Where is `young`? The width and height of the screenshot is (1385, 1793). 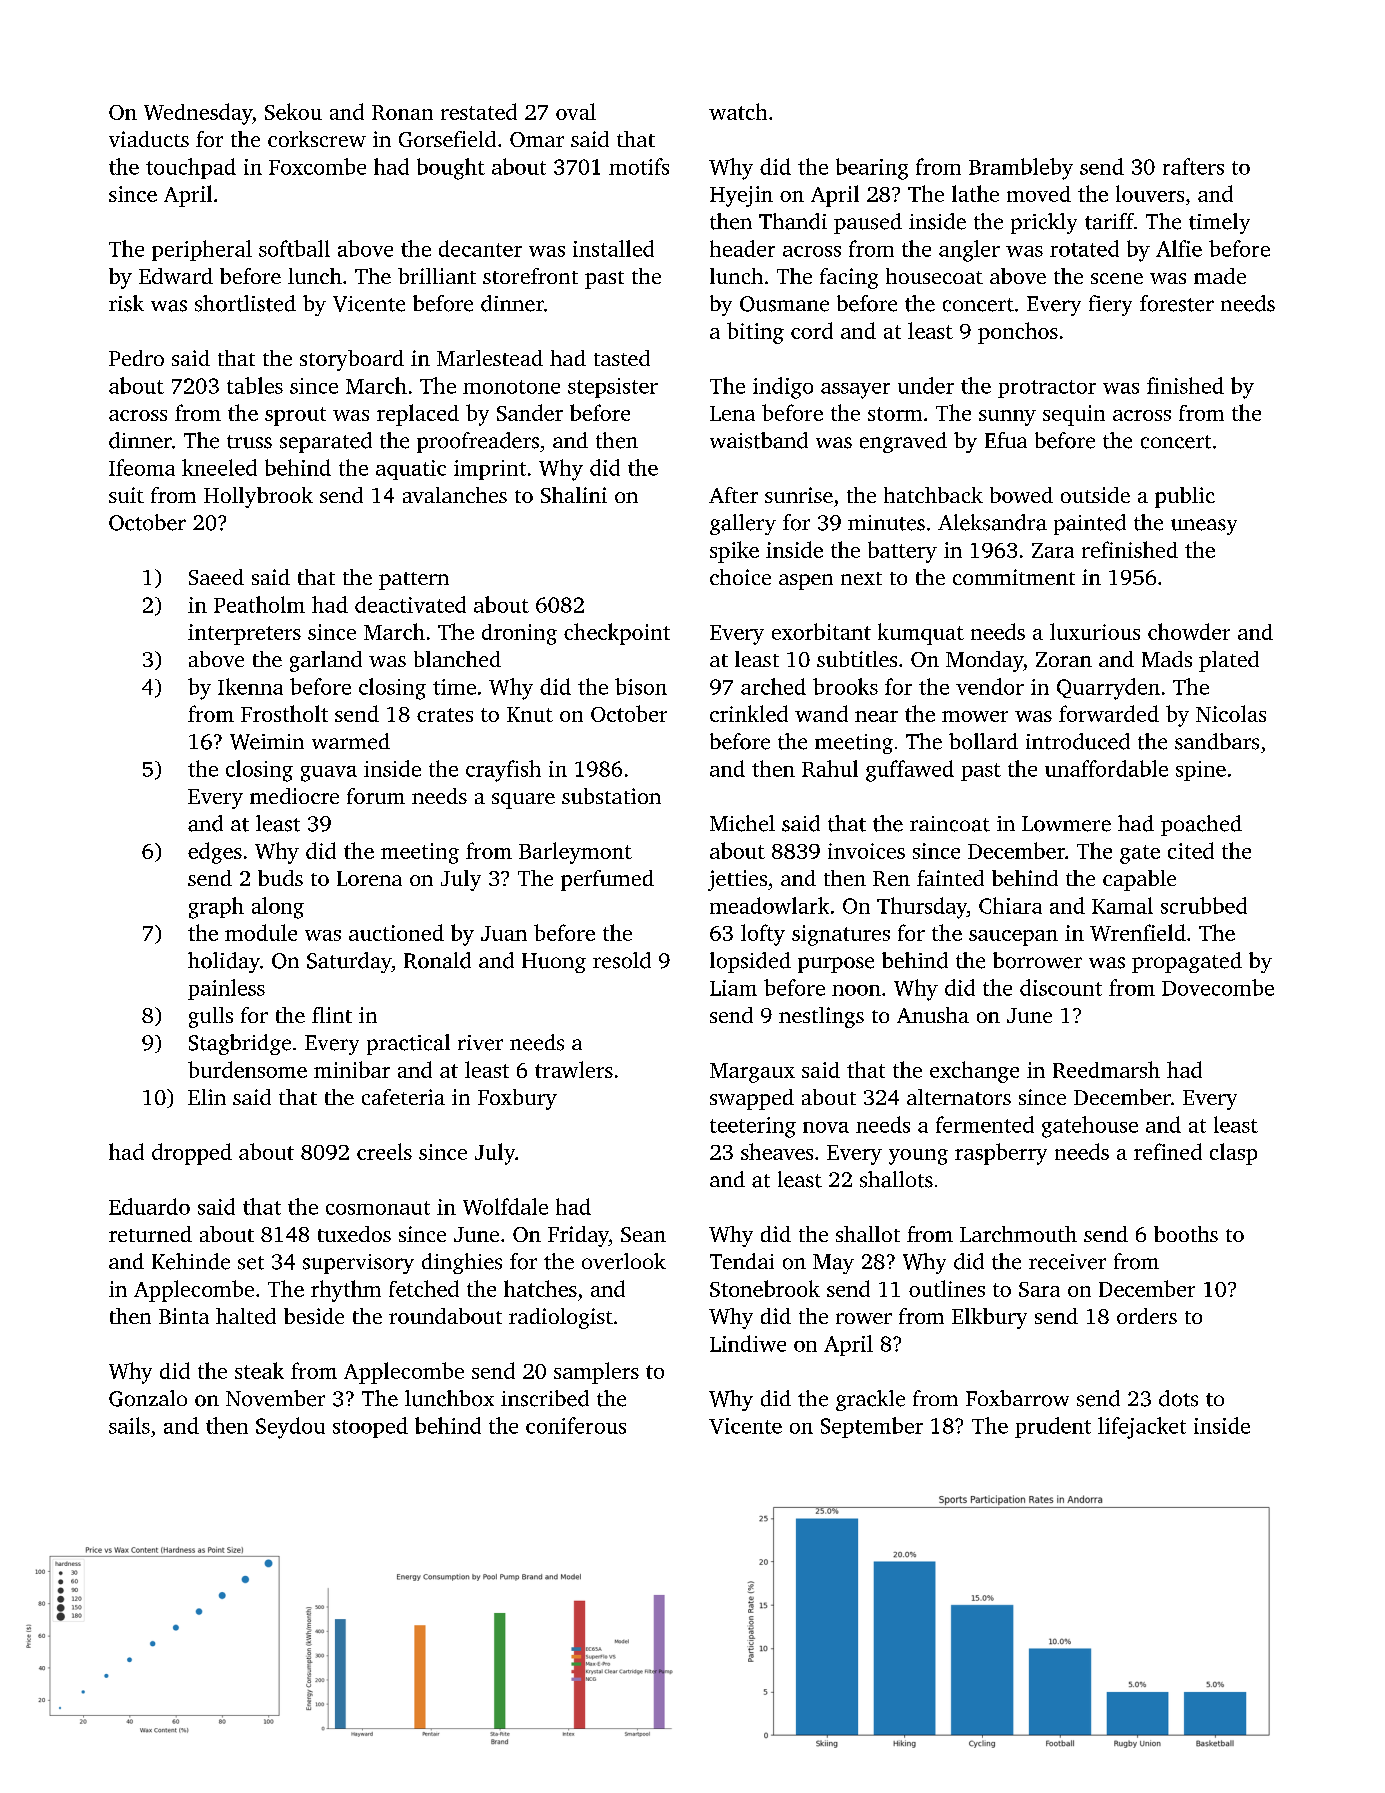 young is located at coordinates (918, 1157).
